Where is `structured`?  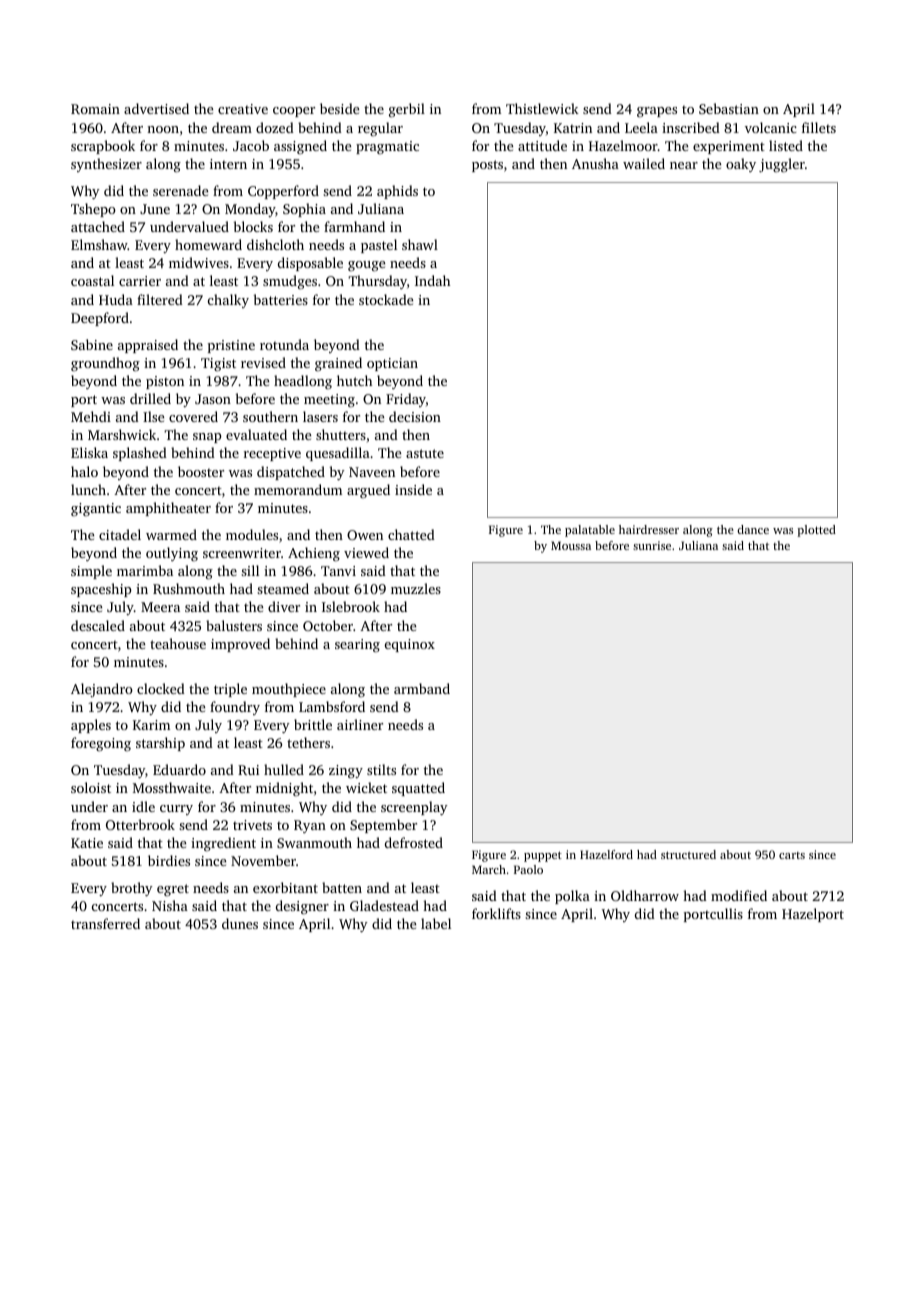
structured is located at coordinates (688, 854).
